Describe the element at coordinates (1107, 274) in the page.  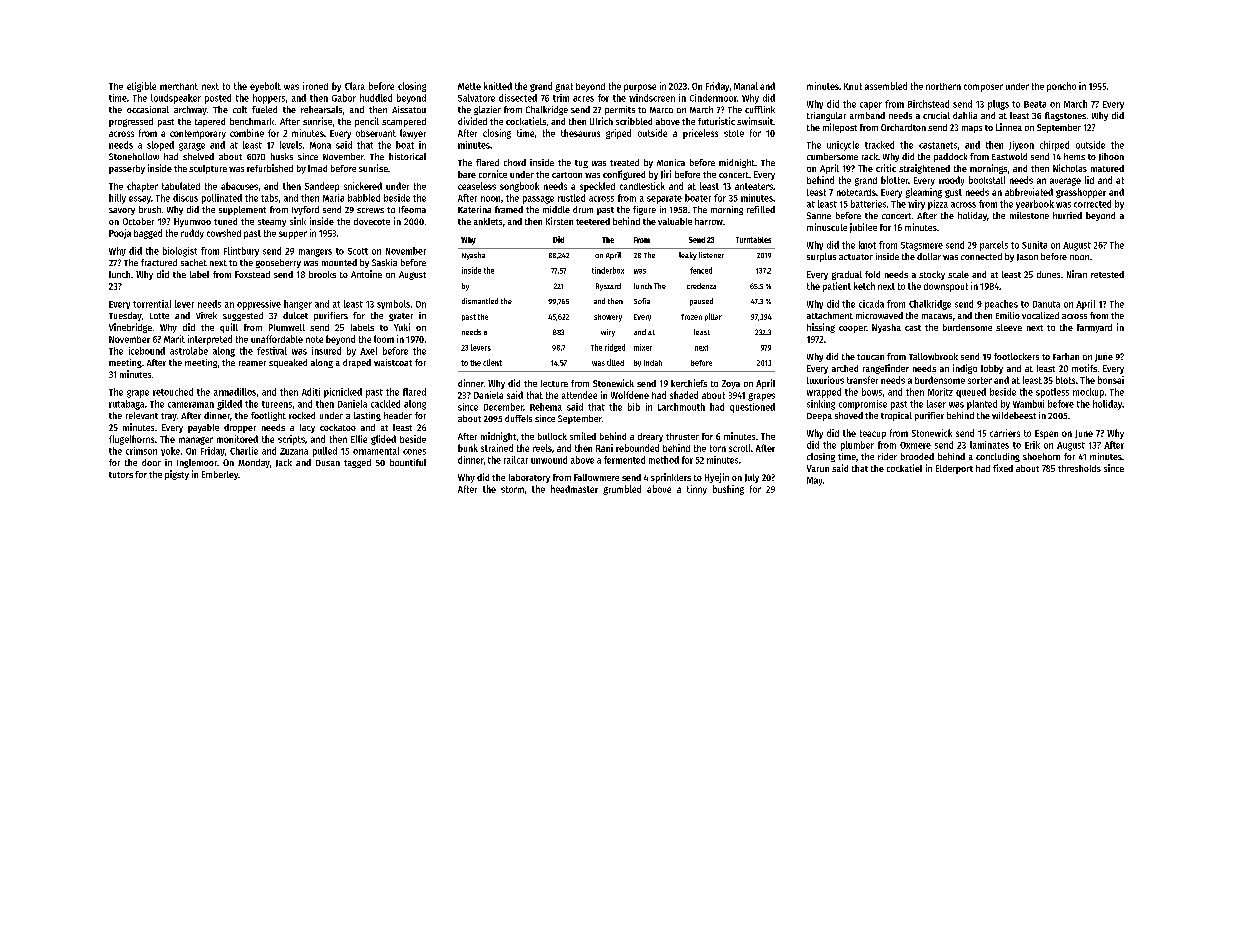
I see `retested` at that location.
